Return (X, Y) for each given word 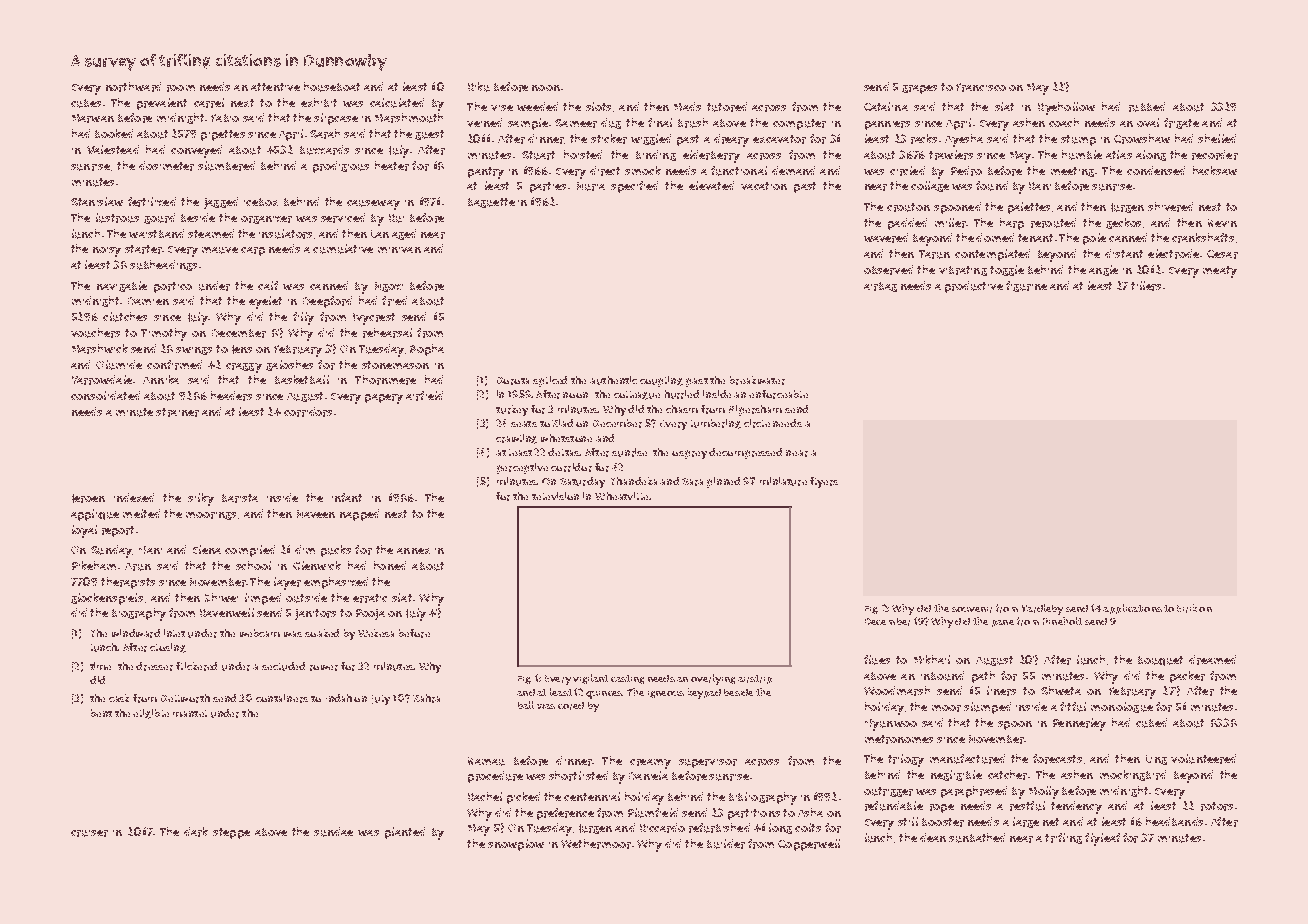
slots (598, 106)
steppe (231, 833)
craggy (244, 368)
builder (726, 844)
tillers (1146, 286)
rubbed (1147, 107)
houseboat (332, 87)
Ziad (562, 423)
